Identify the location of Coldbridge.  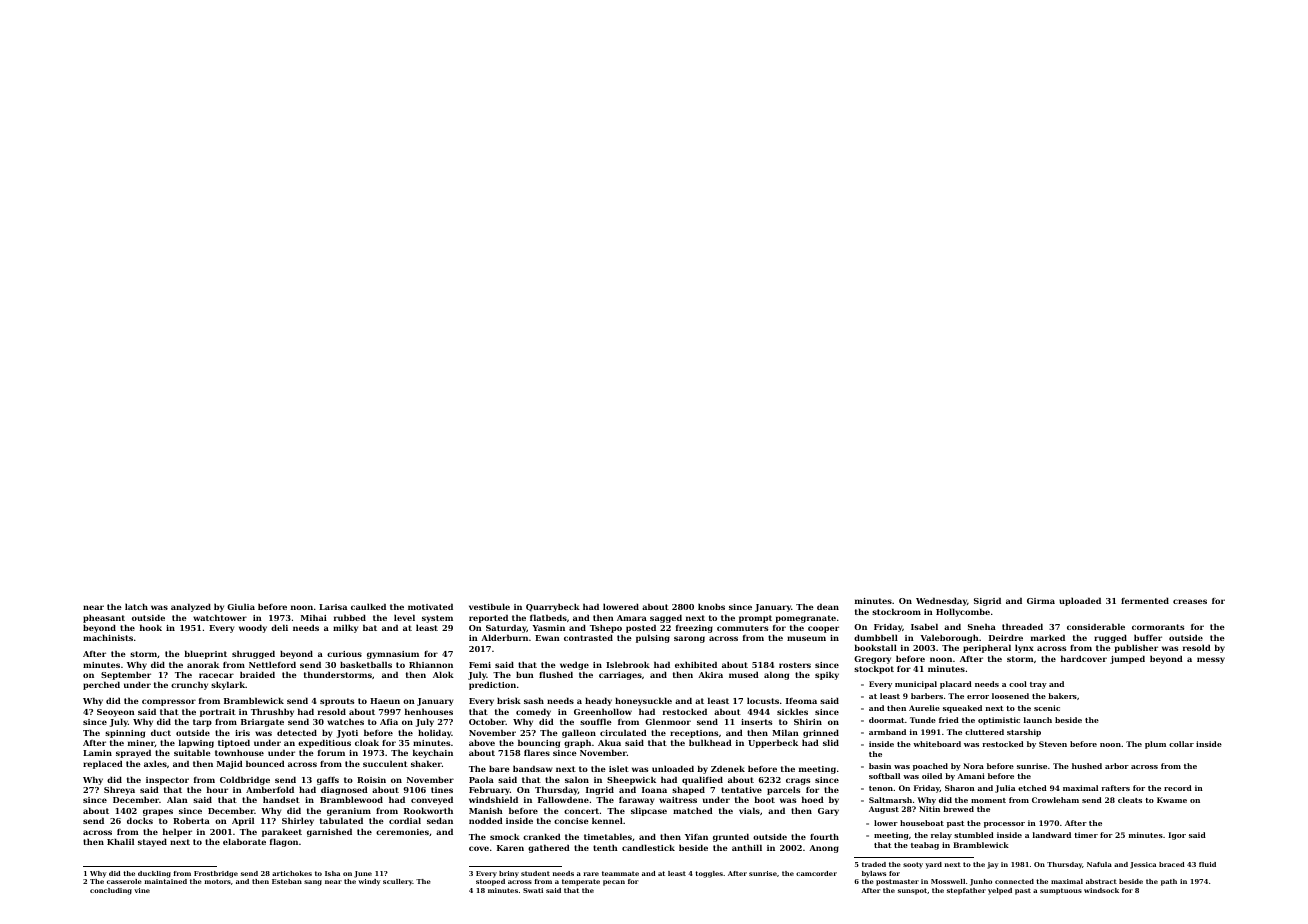
(245, 780).
